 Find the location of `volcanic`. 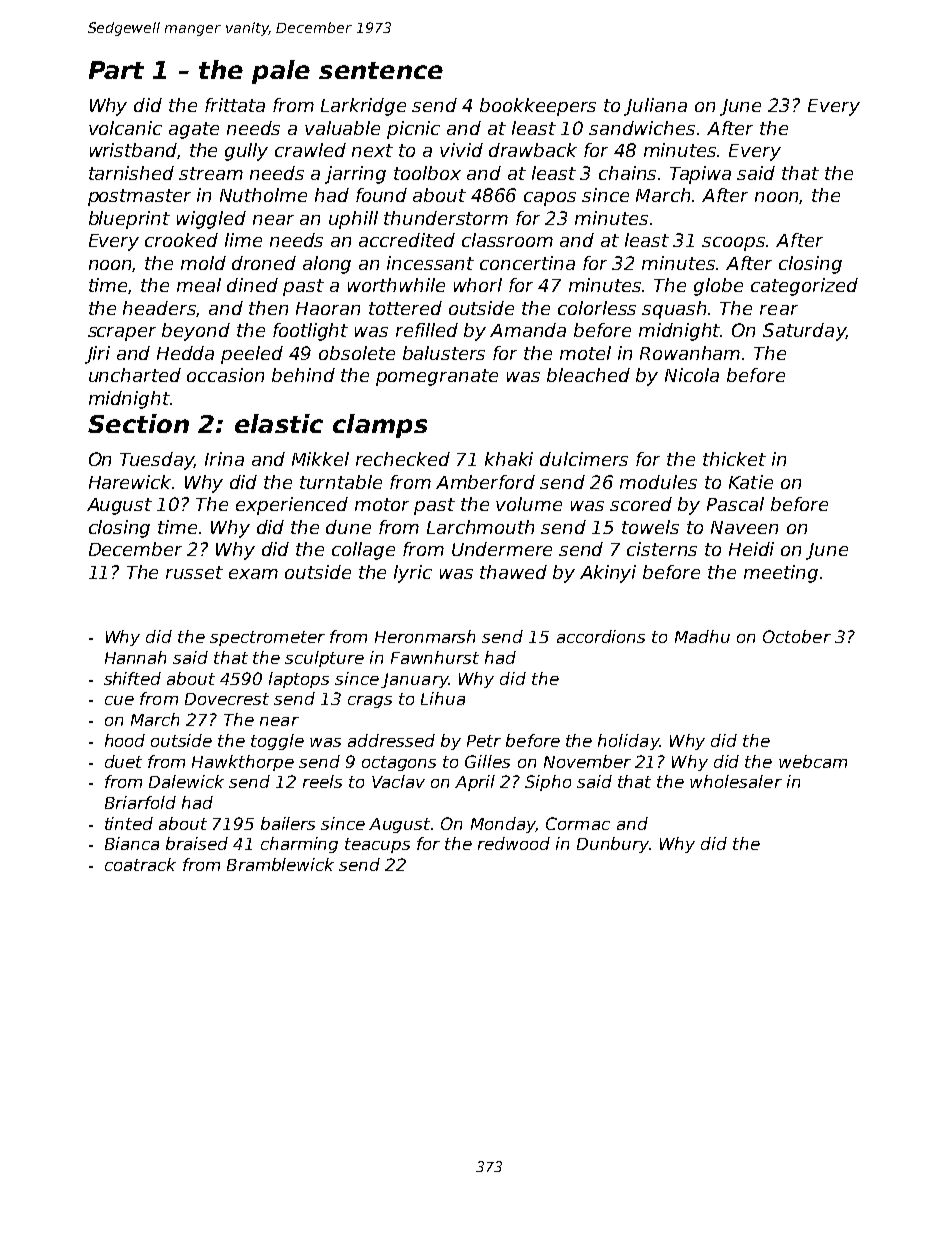

volcanic is located at coordinates (125, 128).
